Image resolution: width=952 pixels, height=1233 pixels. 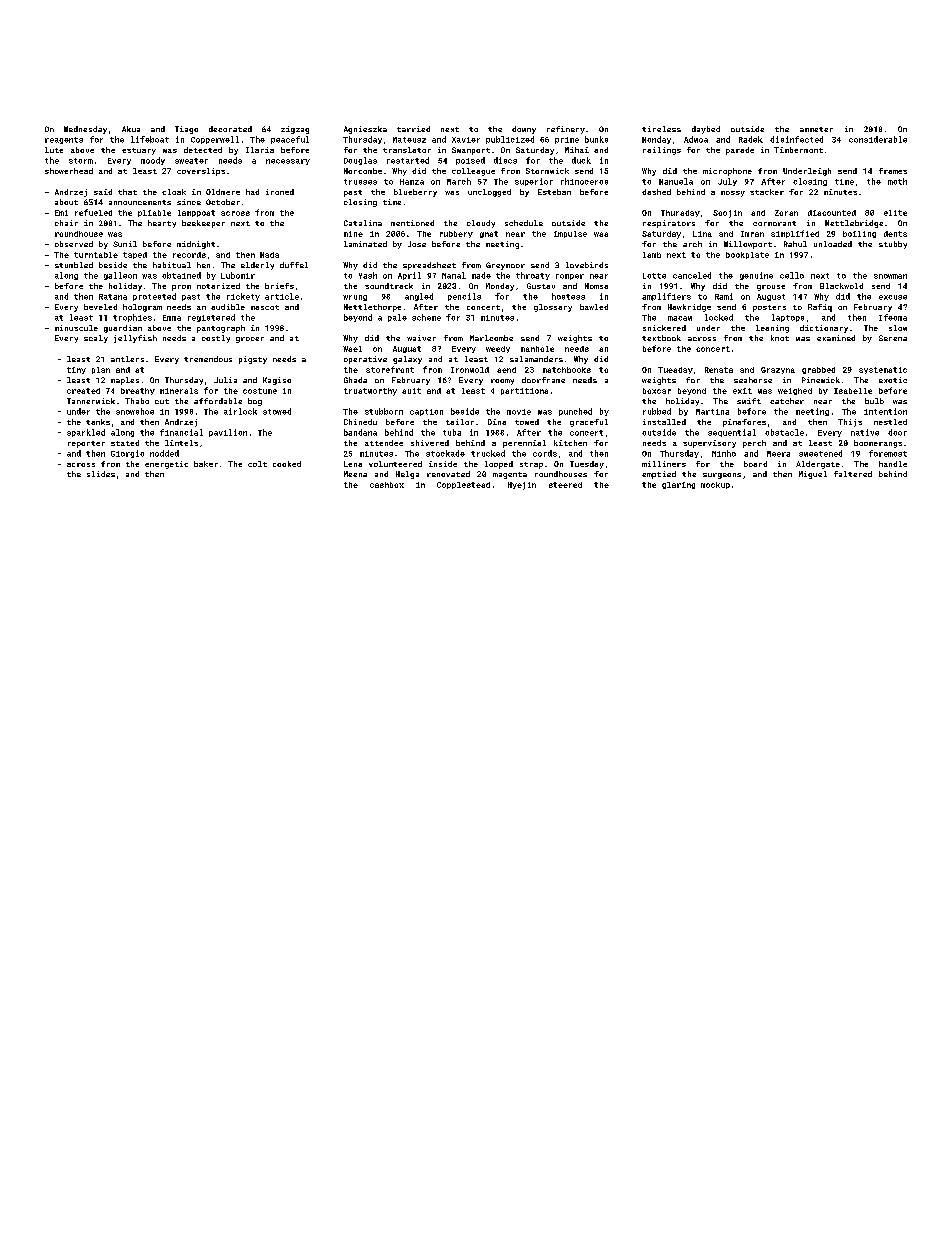 I want to click on cloak, so click(x=174, y=192).
